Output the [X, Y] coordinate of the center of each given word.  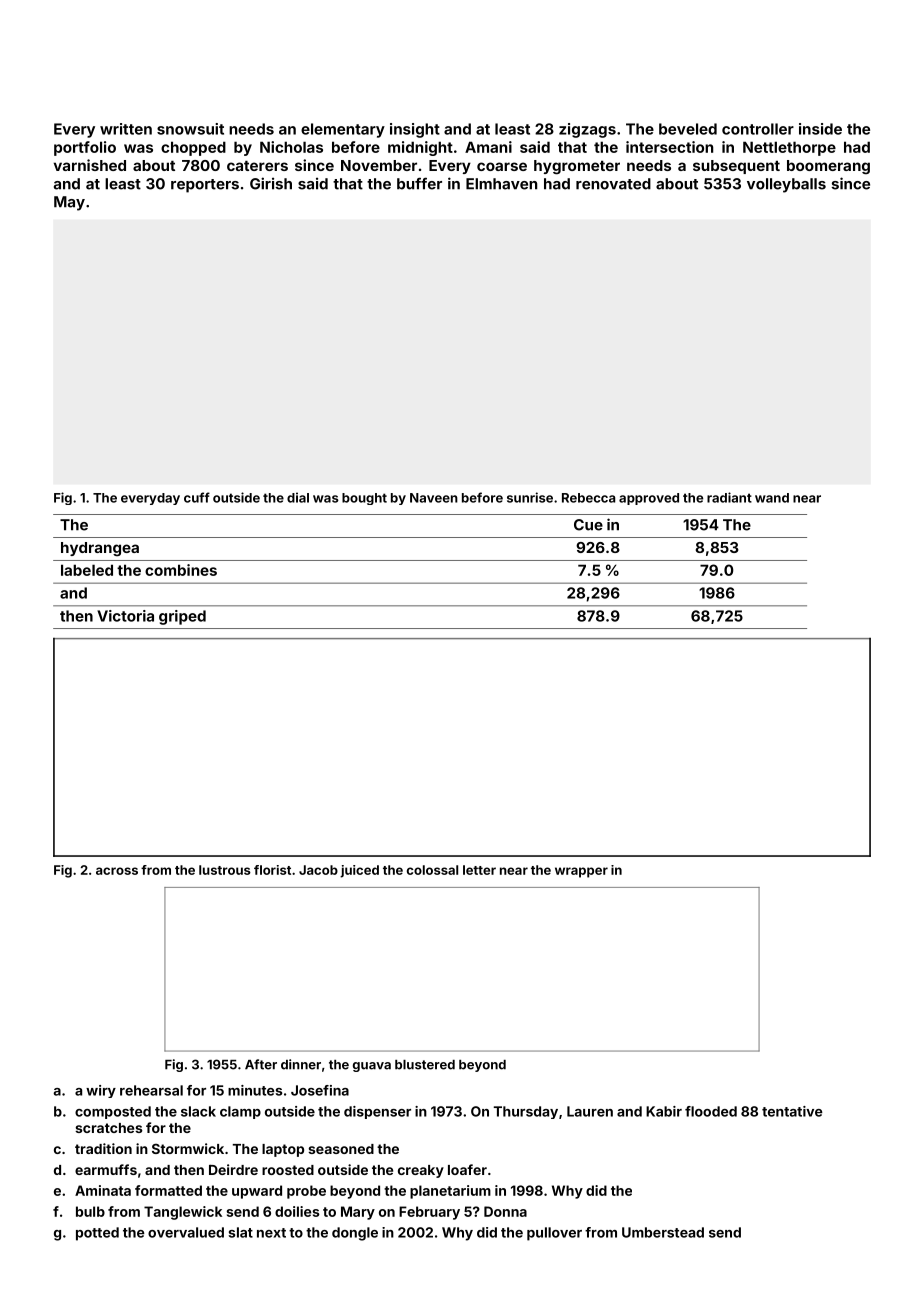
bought [364, 499]
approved [649, 499]
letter [479, 870]
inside [820, 129]
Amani [488, 147]
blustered [425, 1065]
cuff [197, 497]
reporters [205, 186]
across [117, 871]
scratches [109, 1128]
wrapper [581, 872]
